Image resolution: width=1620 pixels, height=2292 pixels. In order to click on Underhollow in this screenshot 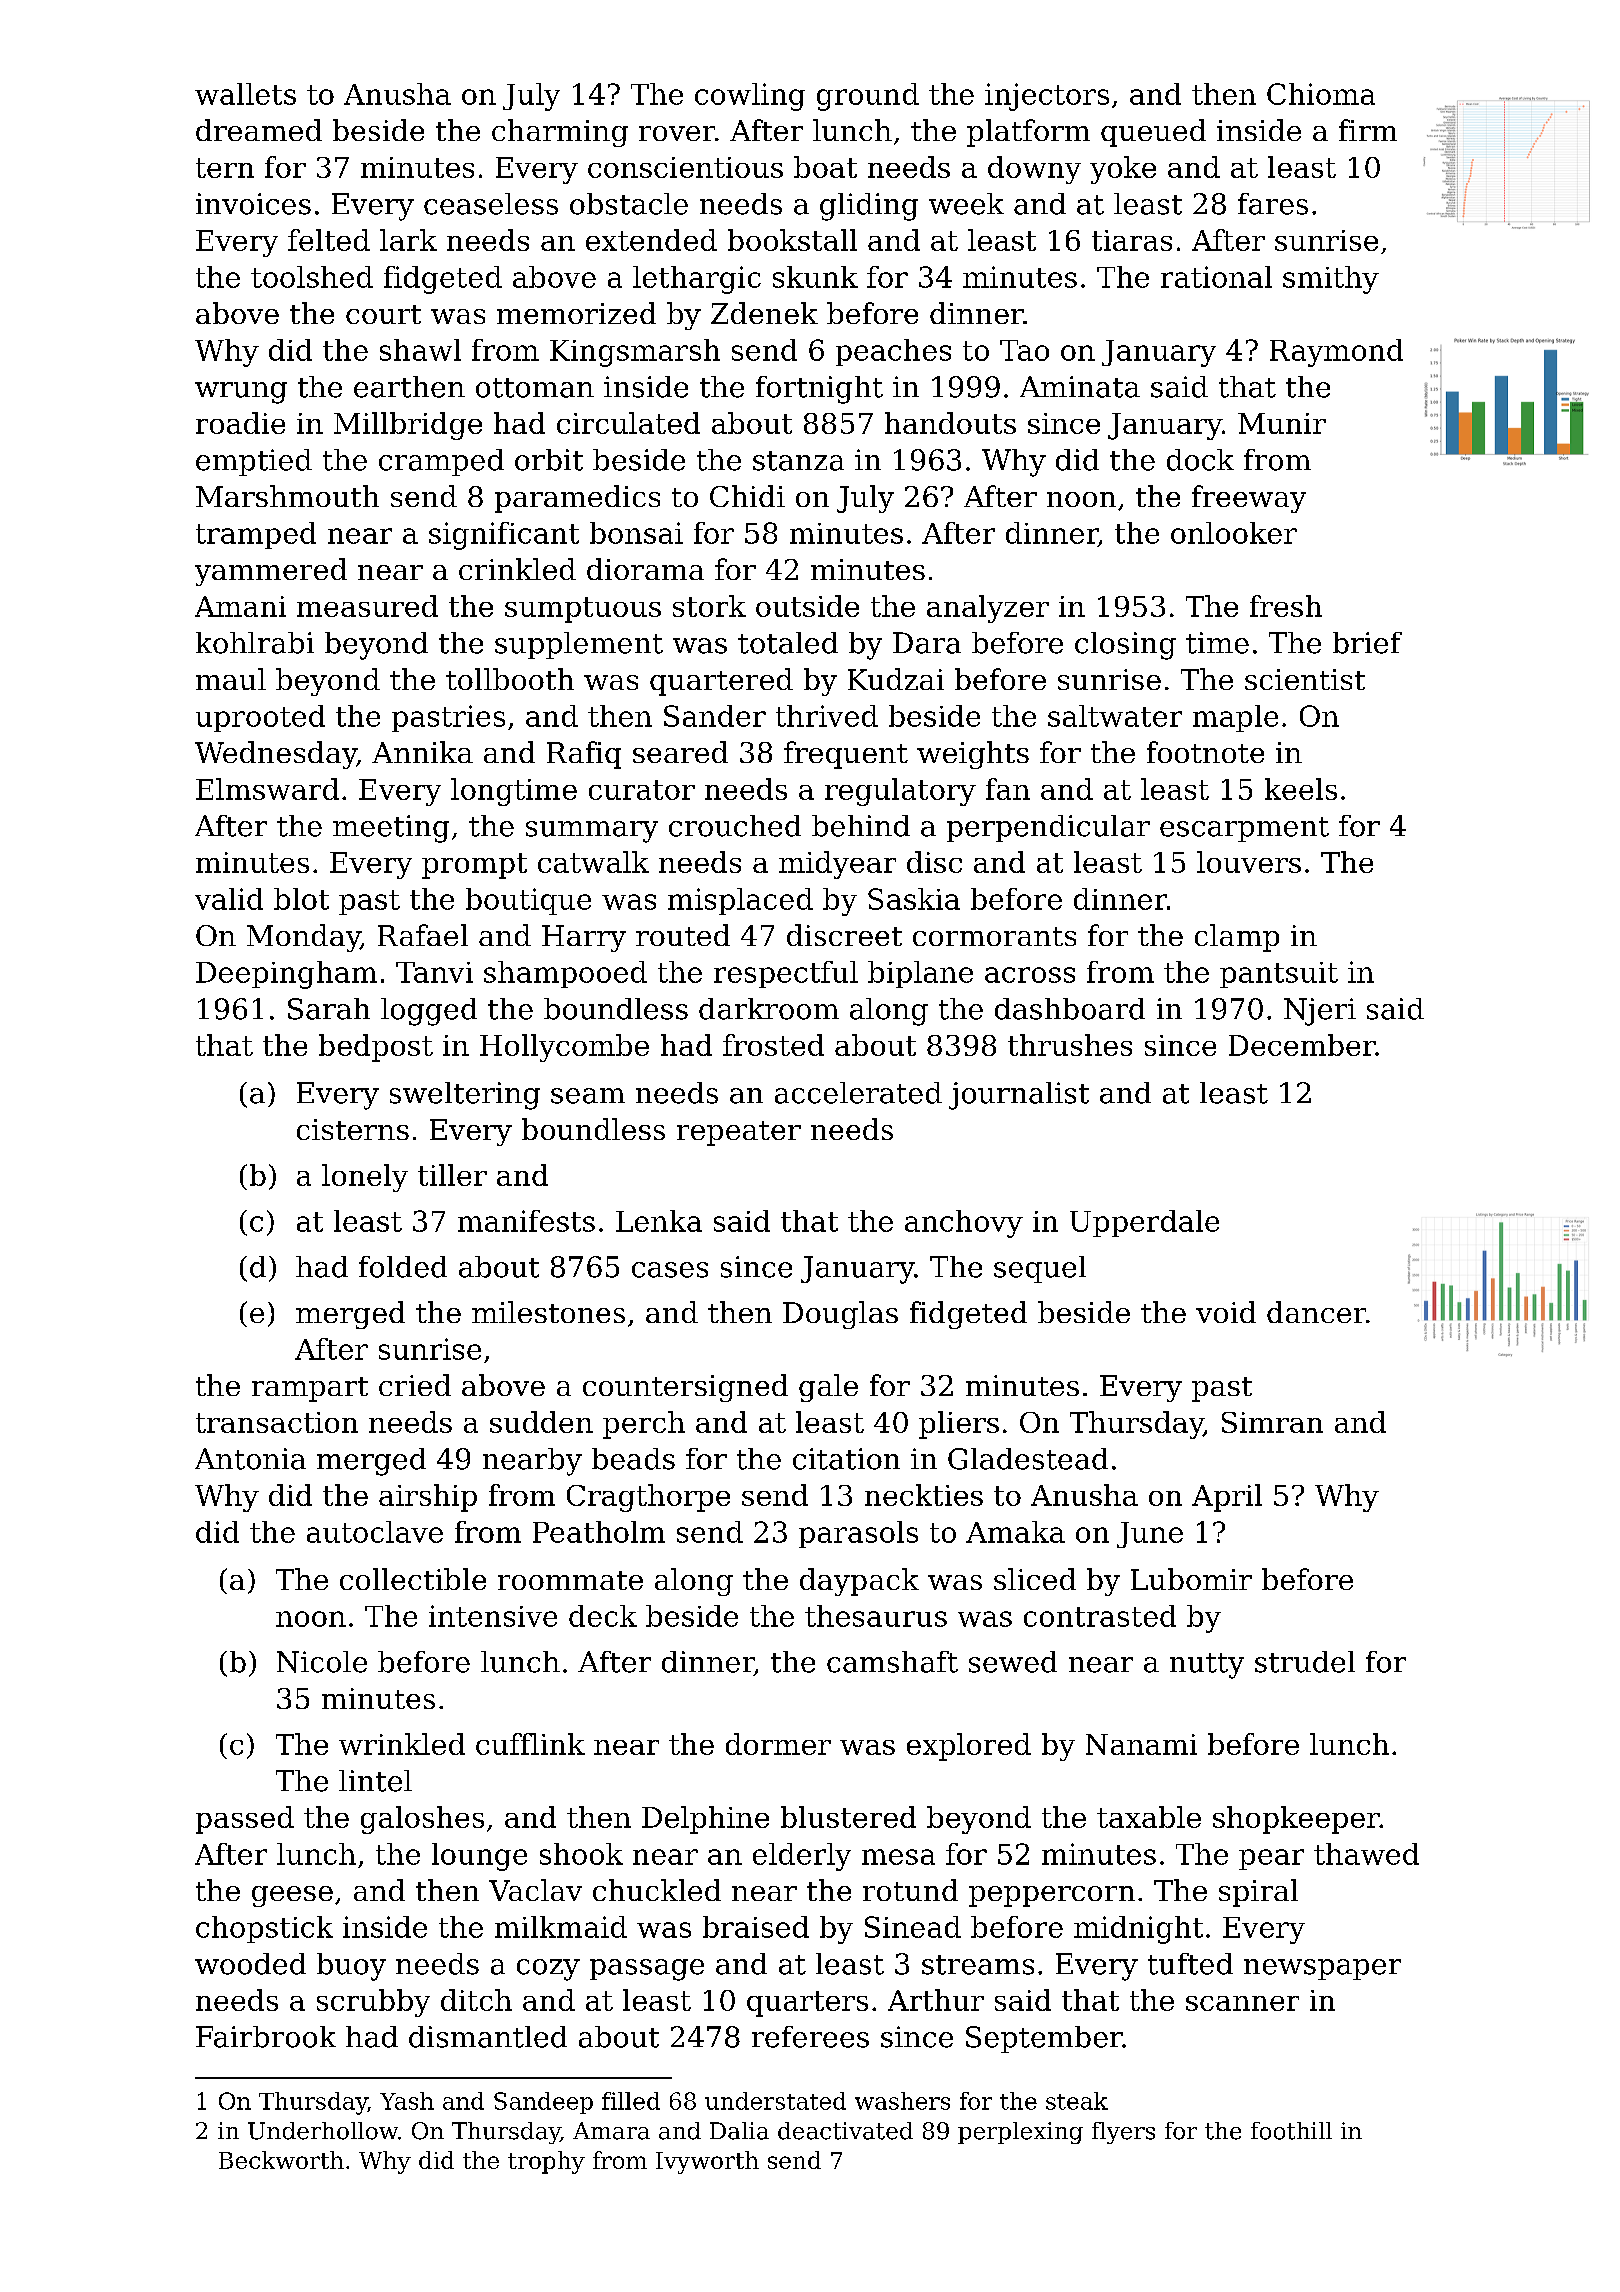, I will do `click(323, 2131)`.
